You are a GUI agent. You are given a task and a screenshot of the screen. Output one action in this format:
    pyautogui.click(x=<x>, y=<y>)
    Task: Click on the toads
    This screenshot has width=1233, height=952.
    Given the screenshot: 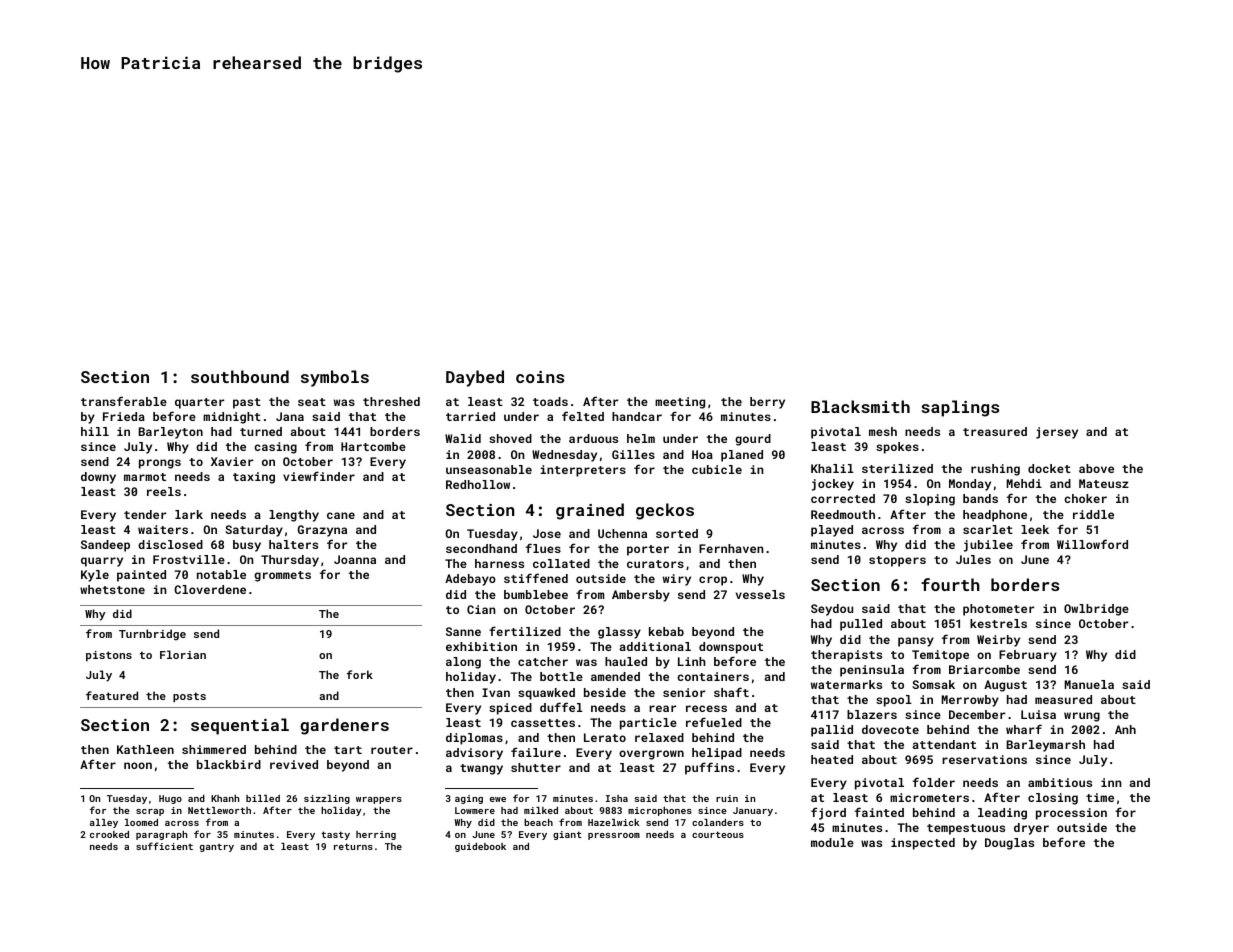 What is the action you would take?
    pyautogui.click(x=550, y=401)
